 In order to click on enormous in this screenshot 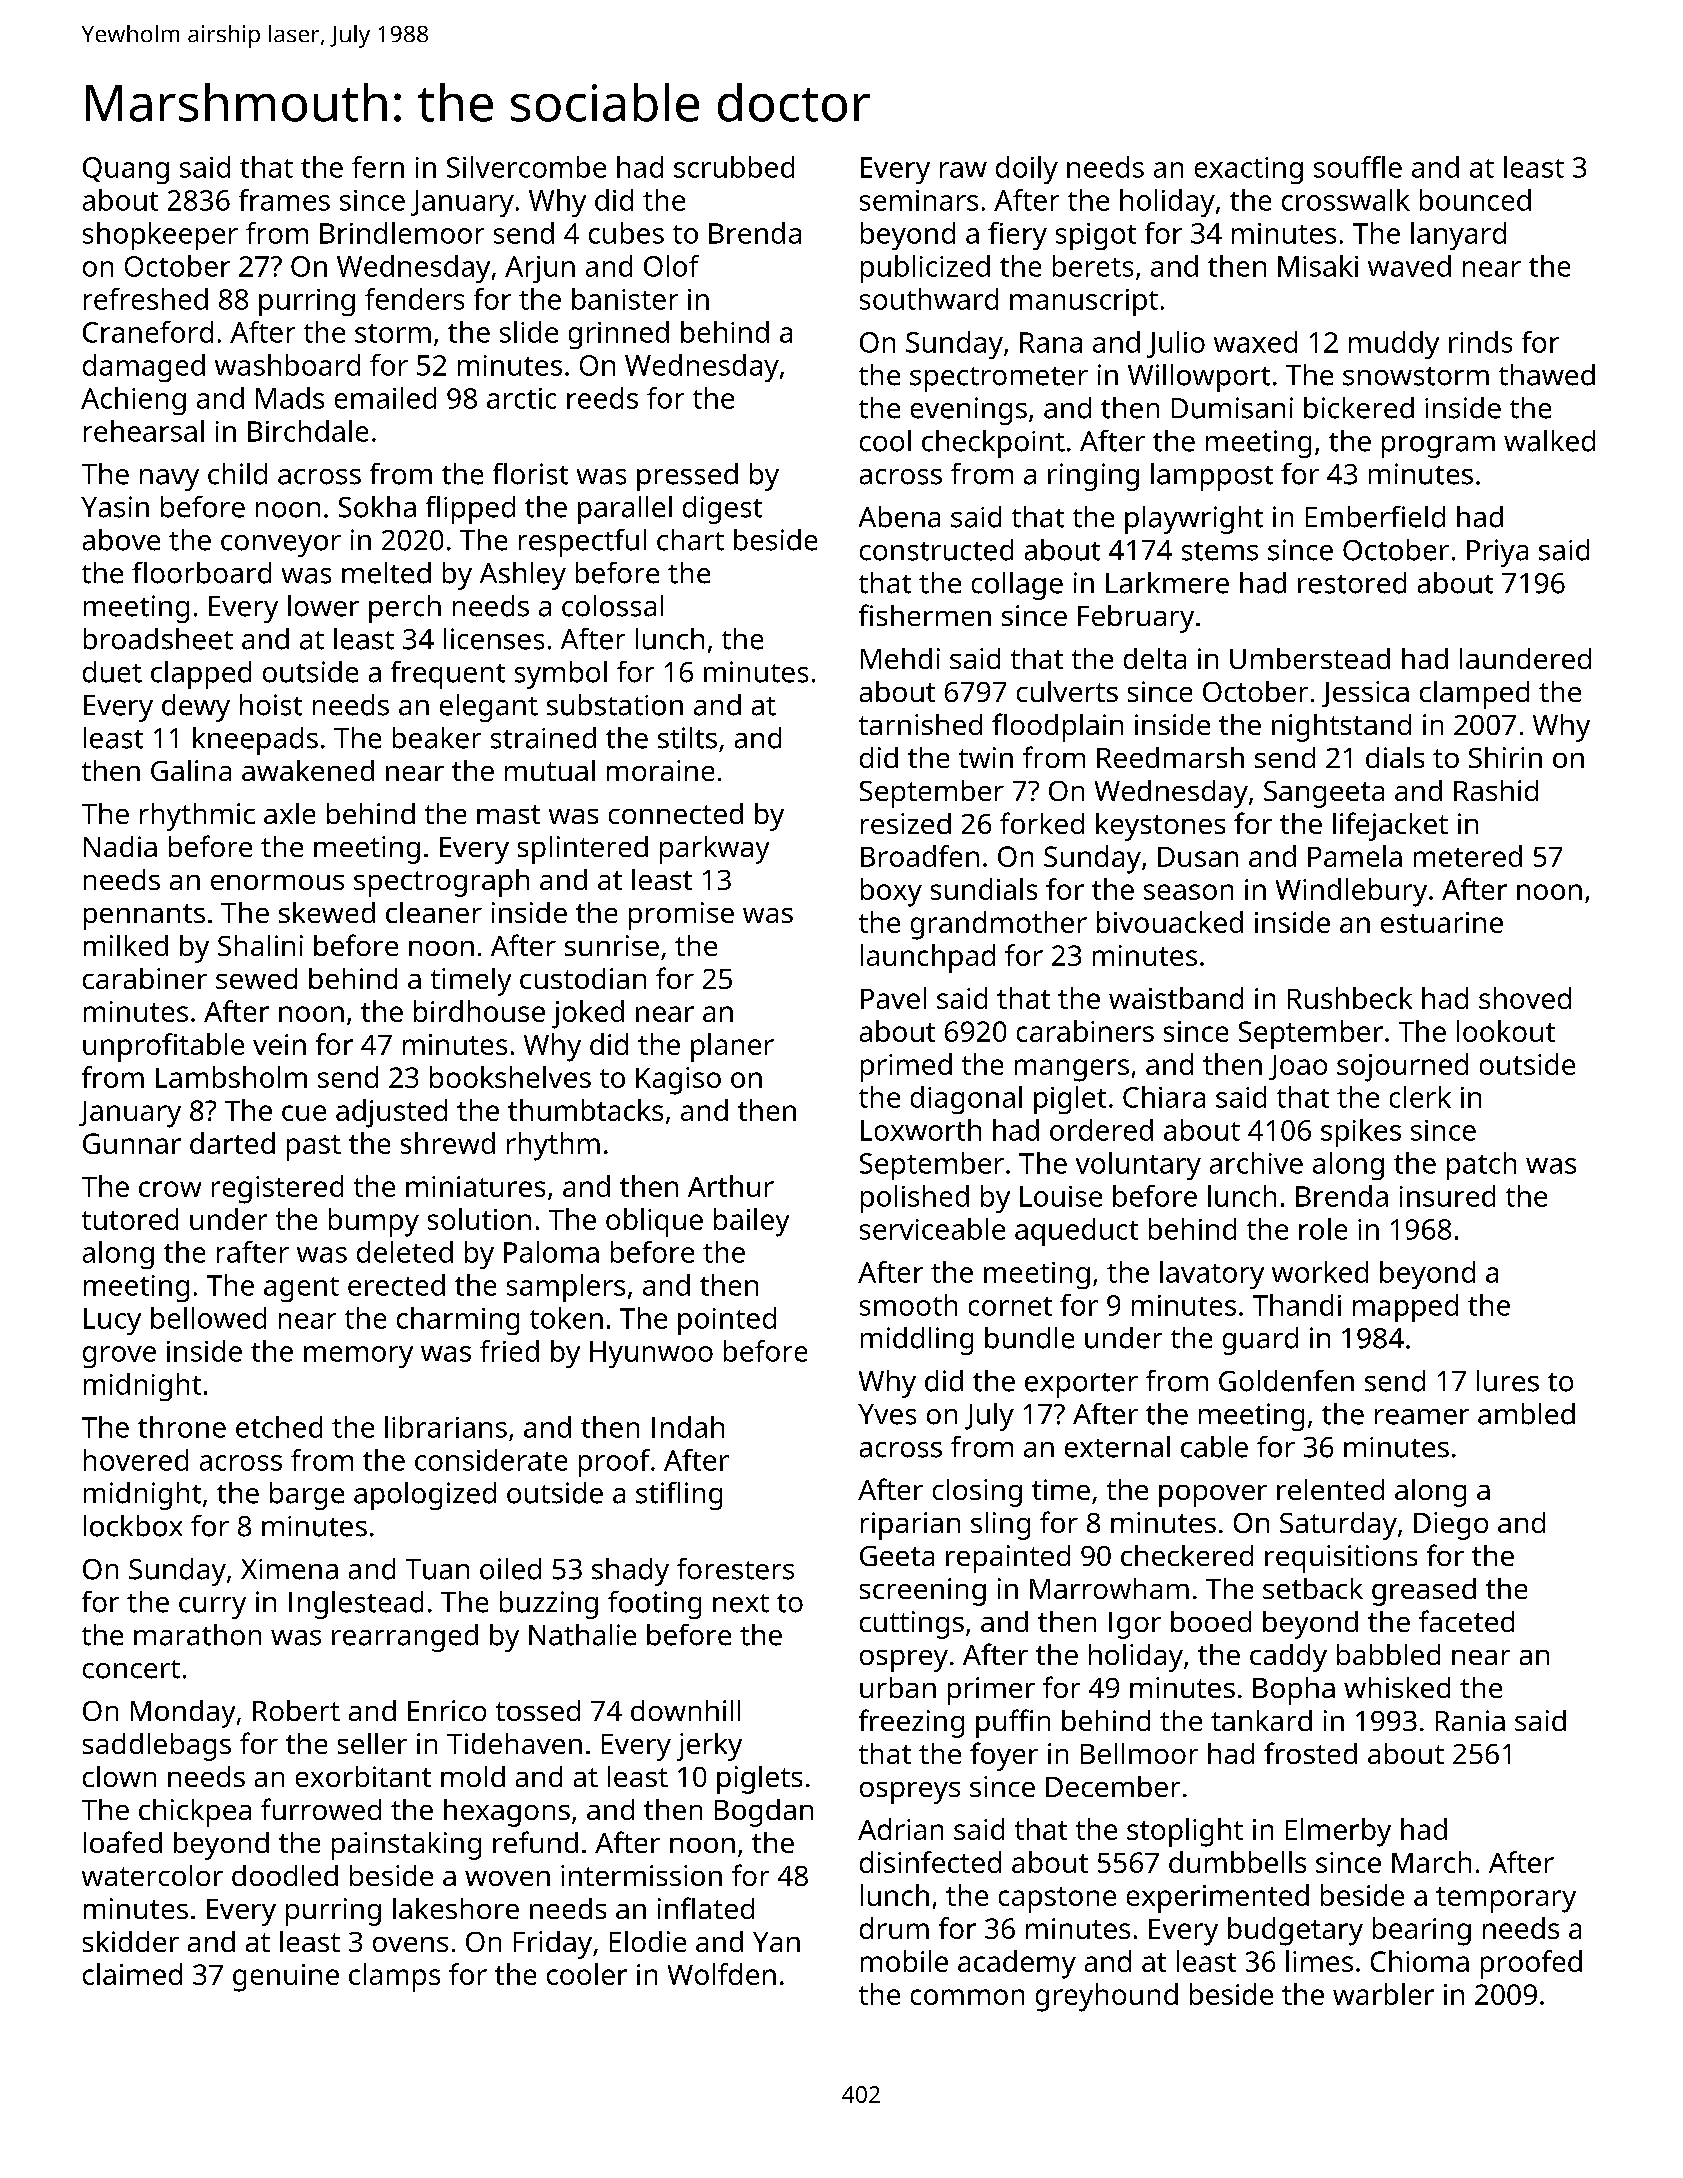, I will do `click(277, 882)`.
